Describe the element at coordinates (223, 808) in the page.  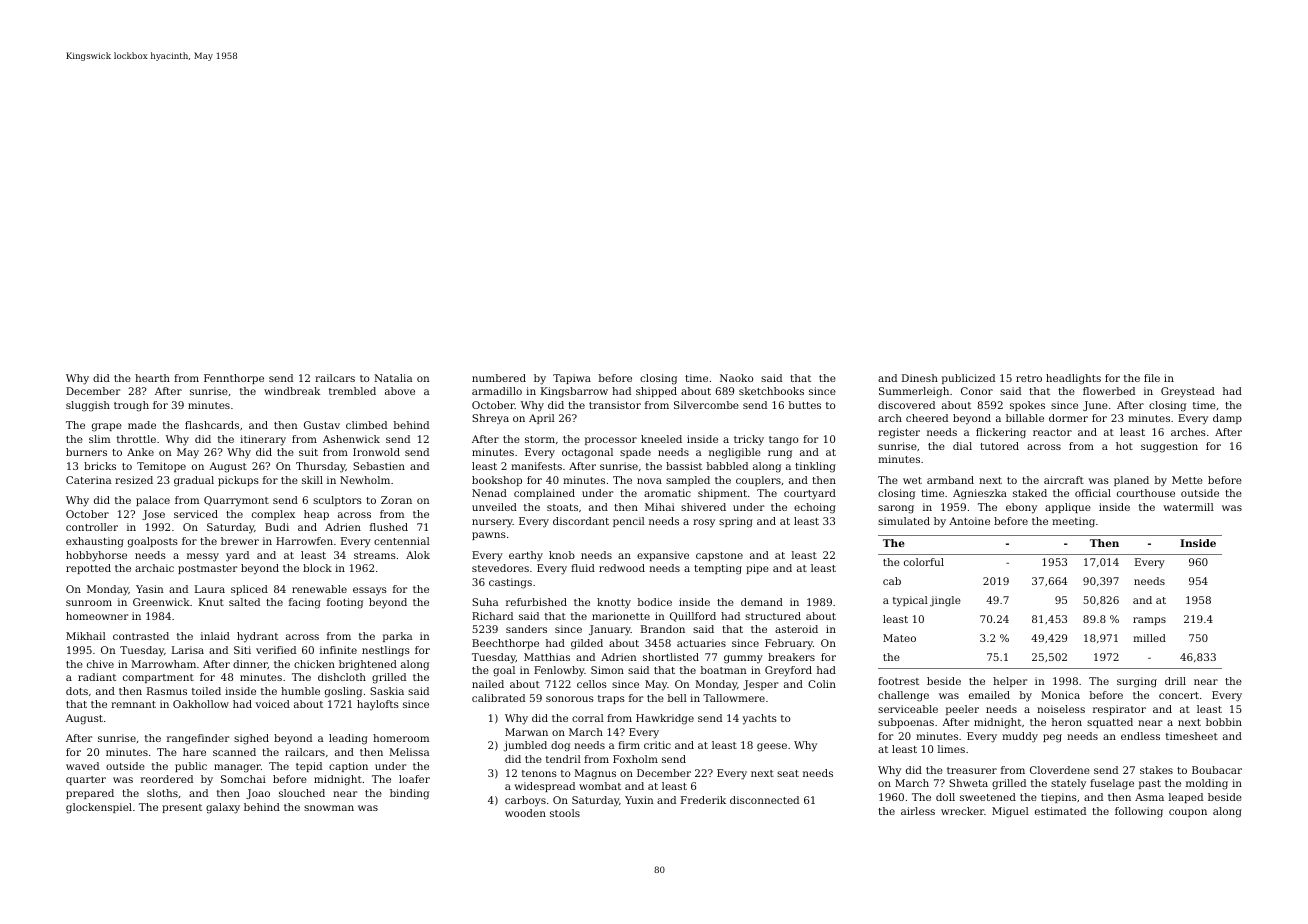
I see `galaxy` at that location.
